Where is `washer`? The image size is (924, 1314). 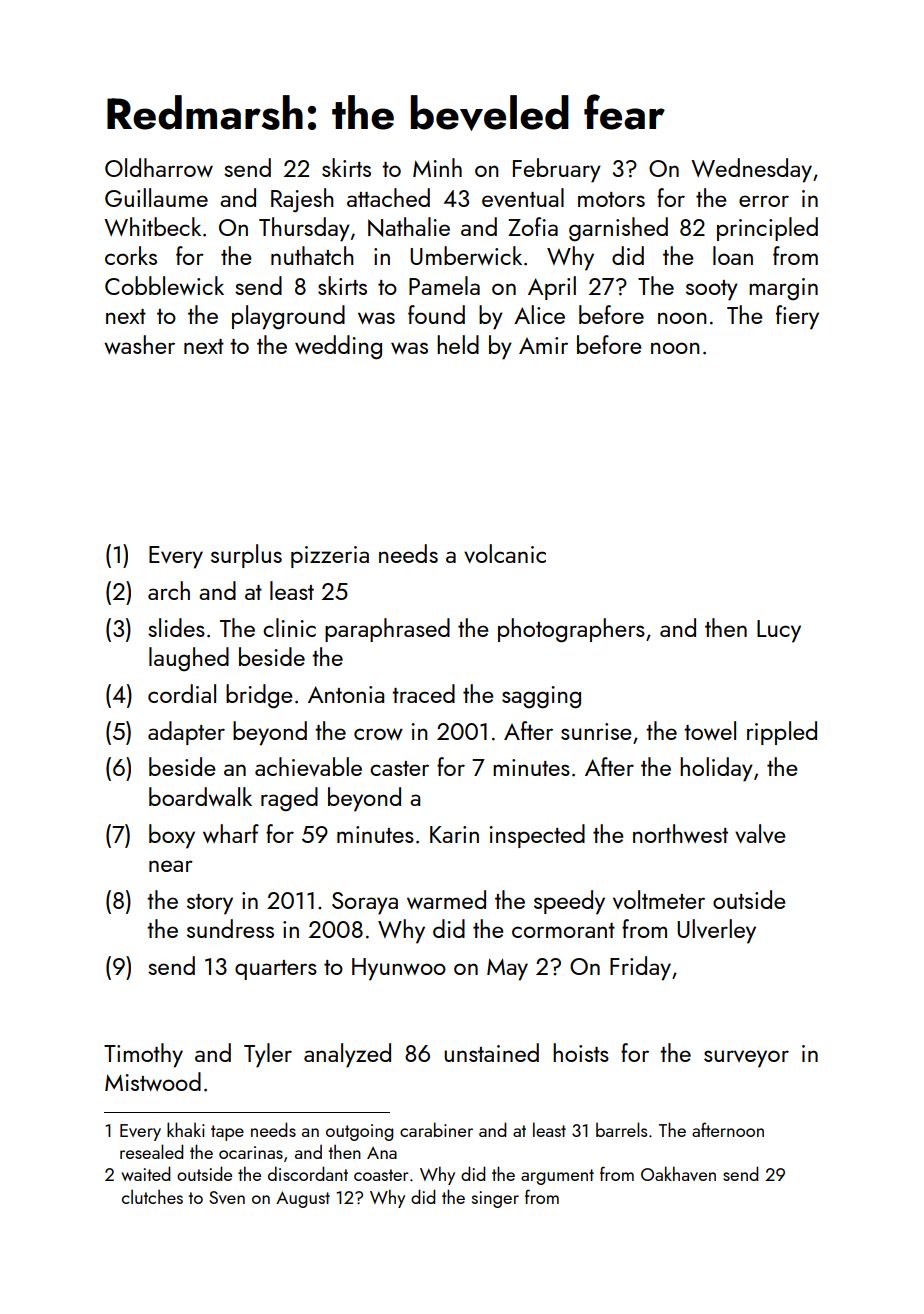
washer is located at coordinates (139, 344).
